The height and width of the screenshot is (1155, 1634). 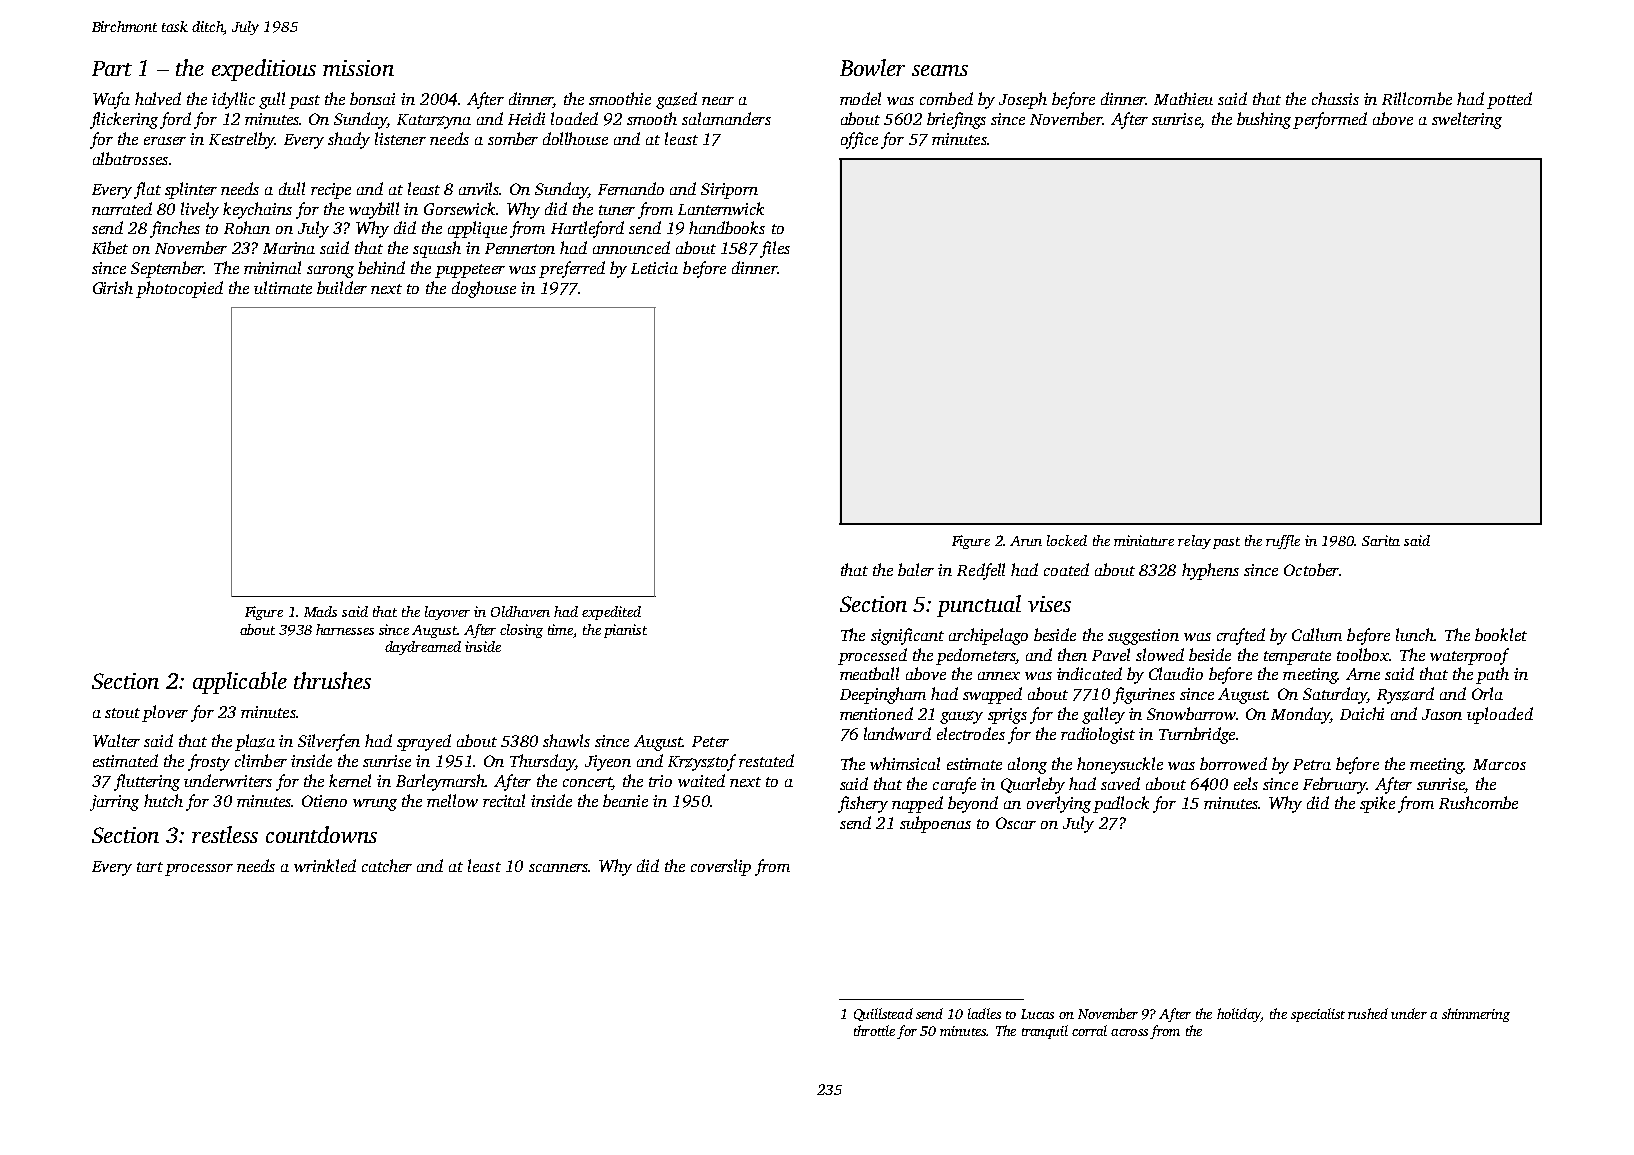 What do you see at coordinates (240, 683) in the screenshot?
I see `applicable` at bounding box center [240, 683].
